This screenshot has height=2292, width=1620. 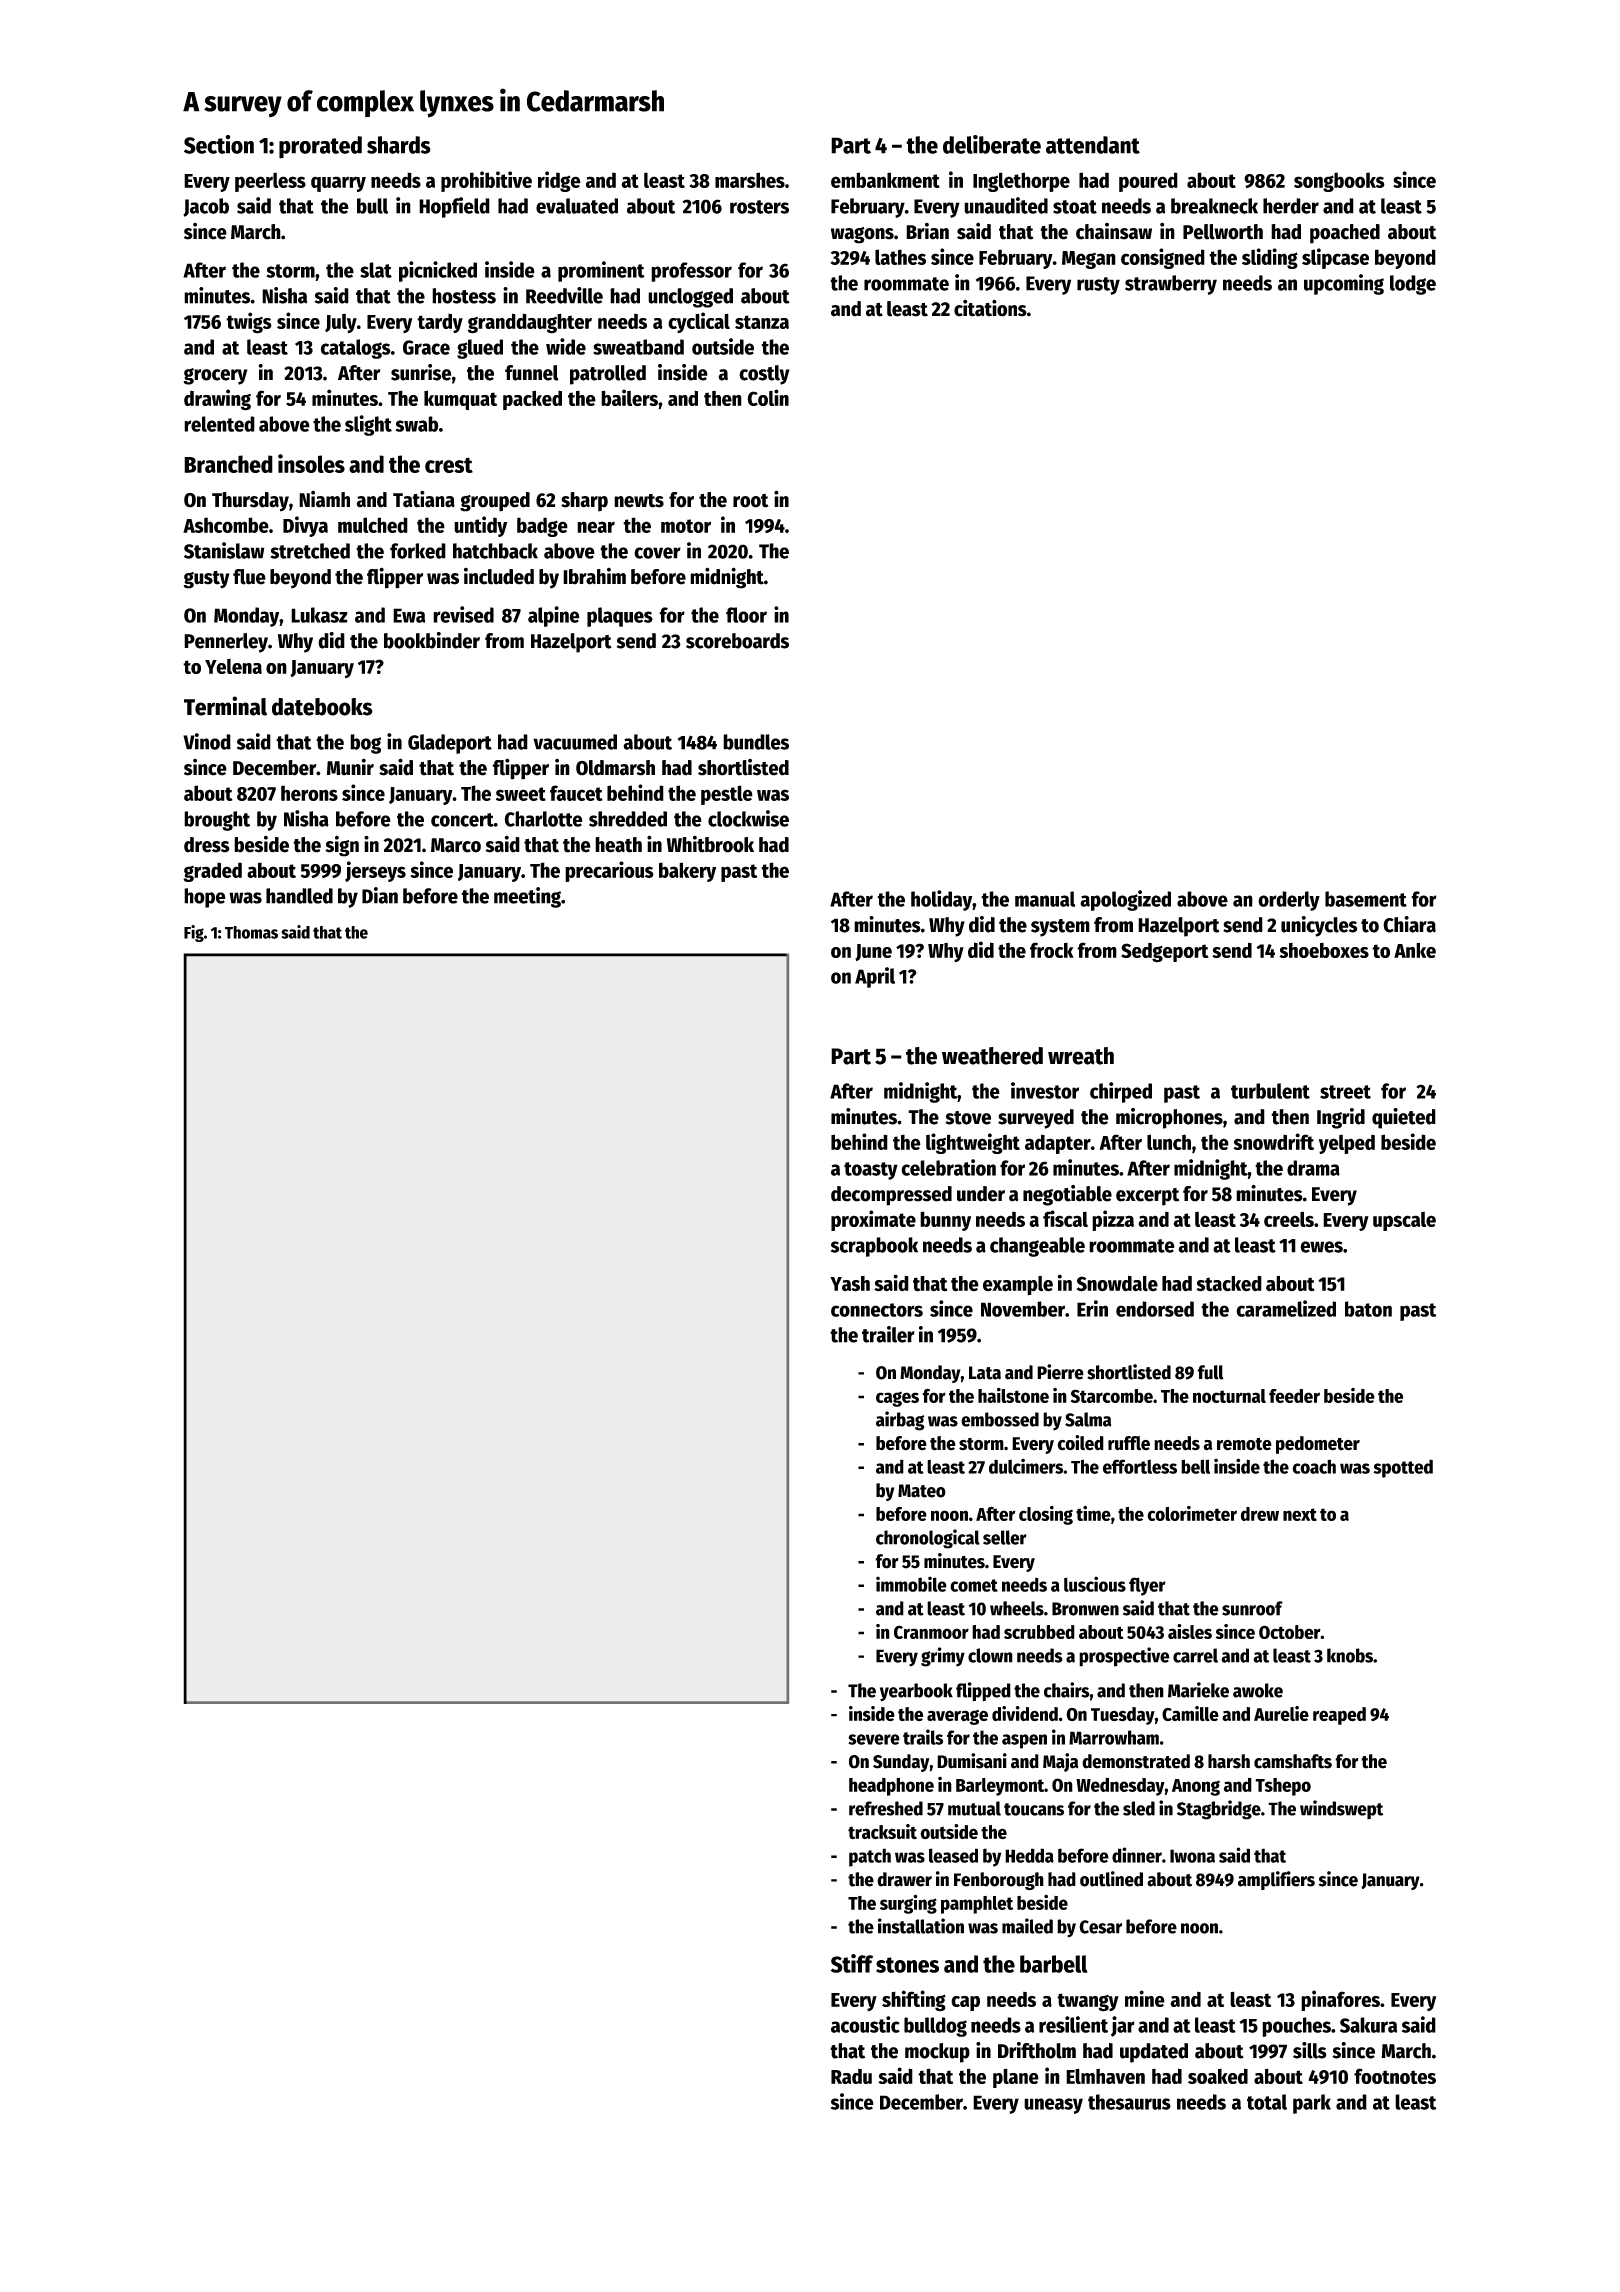 I want to click on refreshed, so click(x=886, y=1808).
